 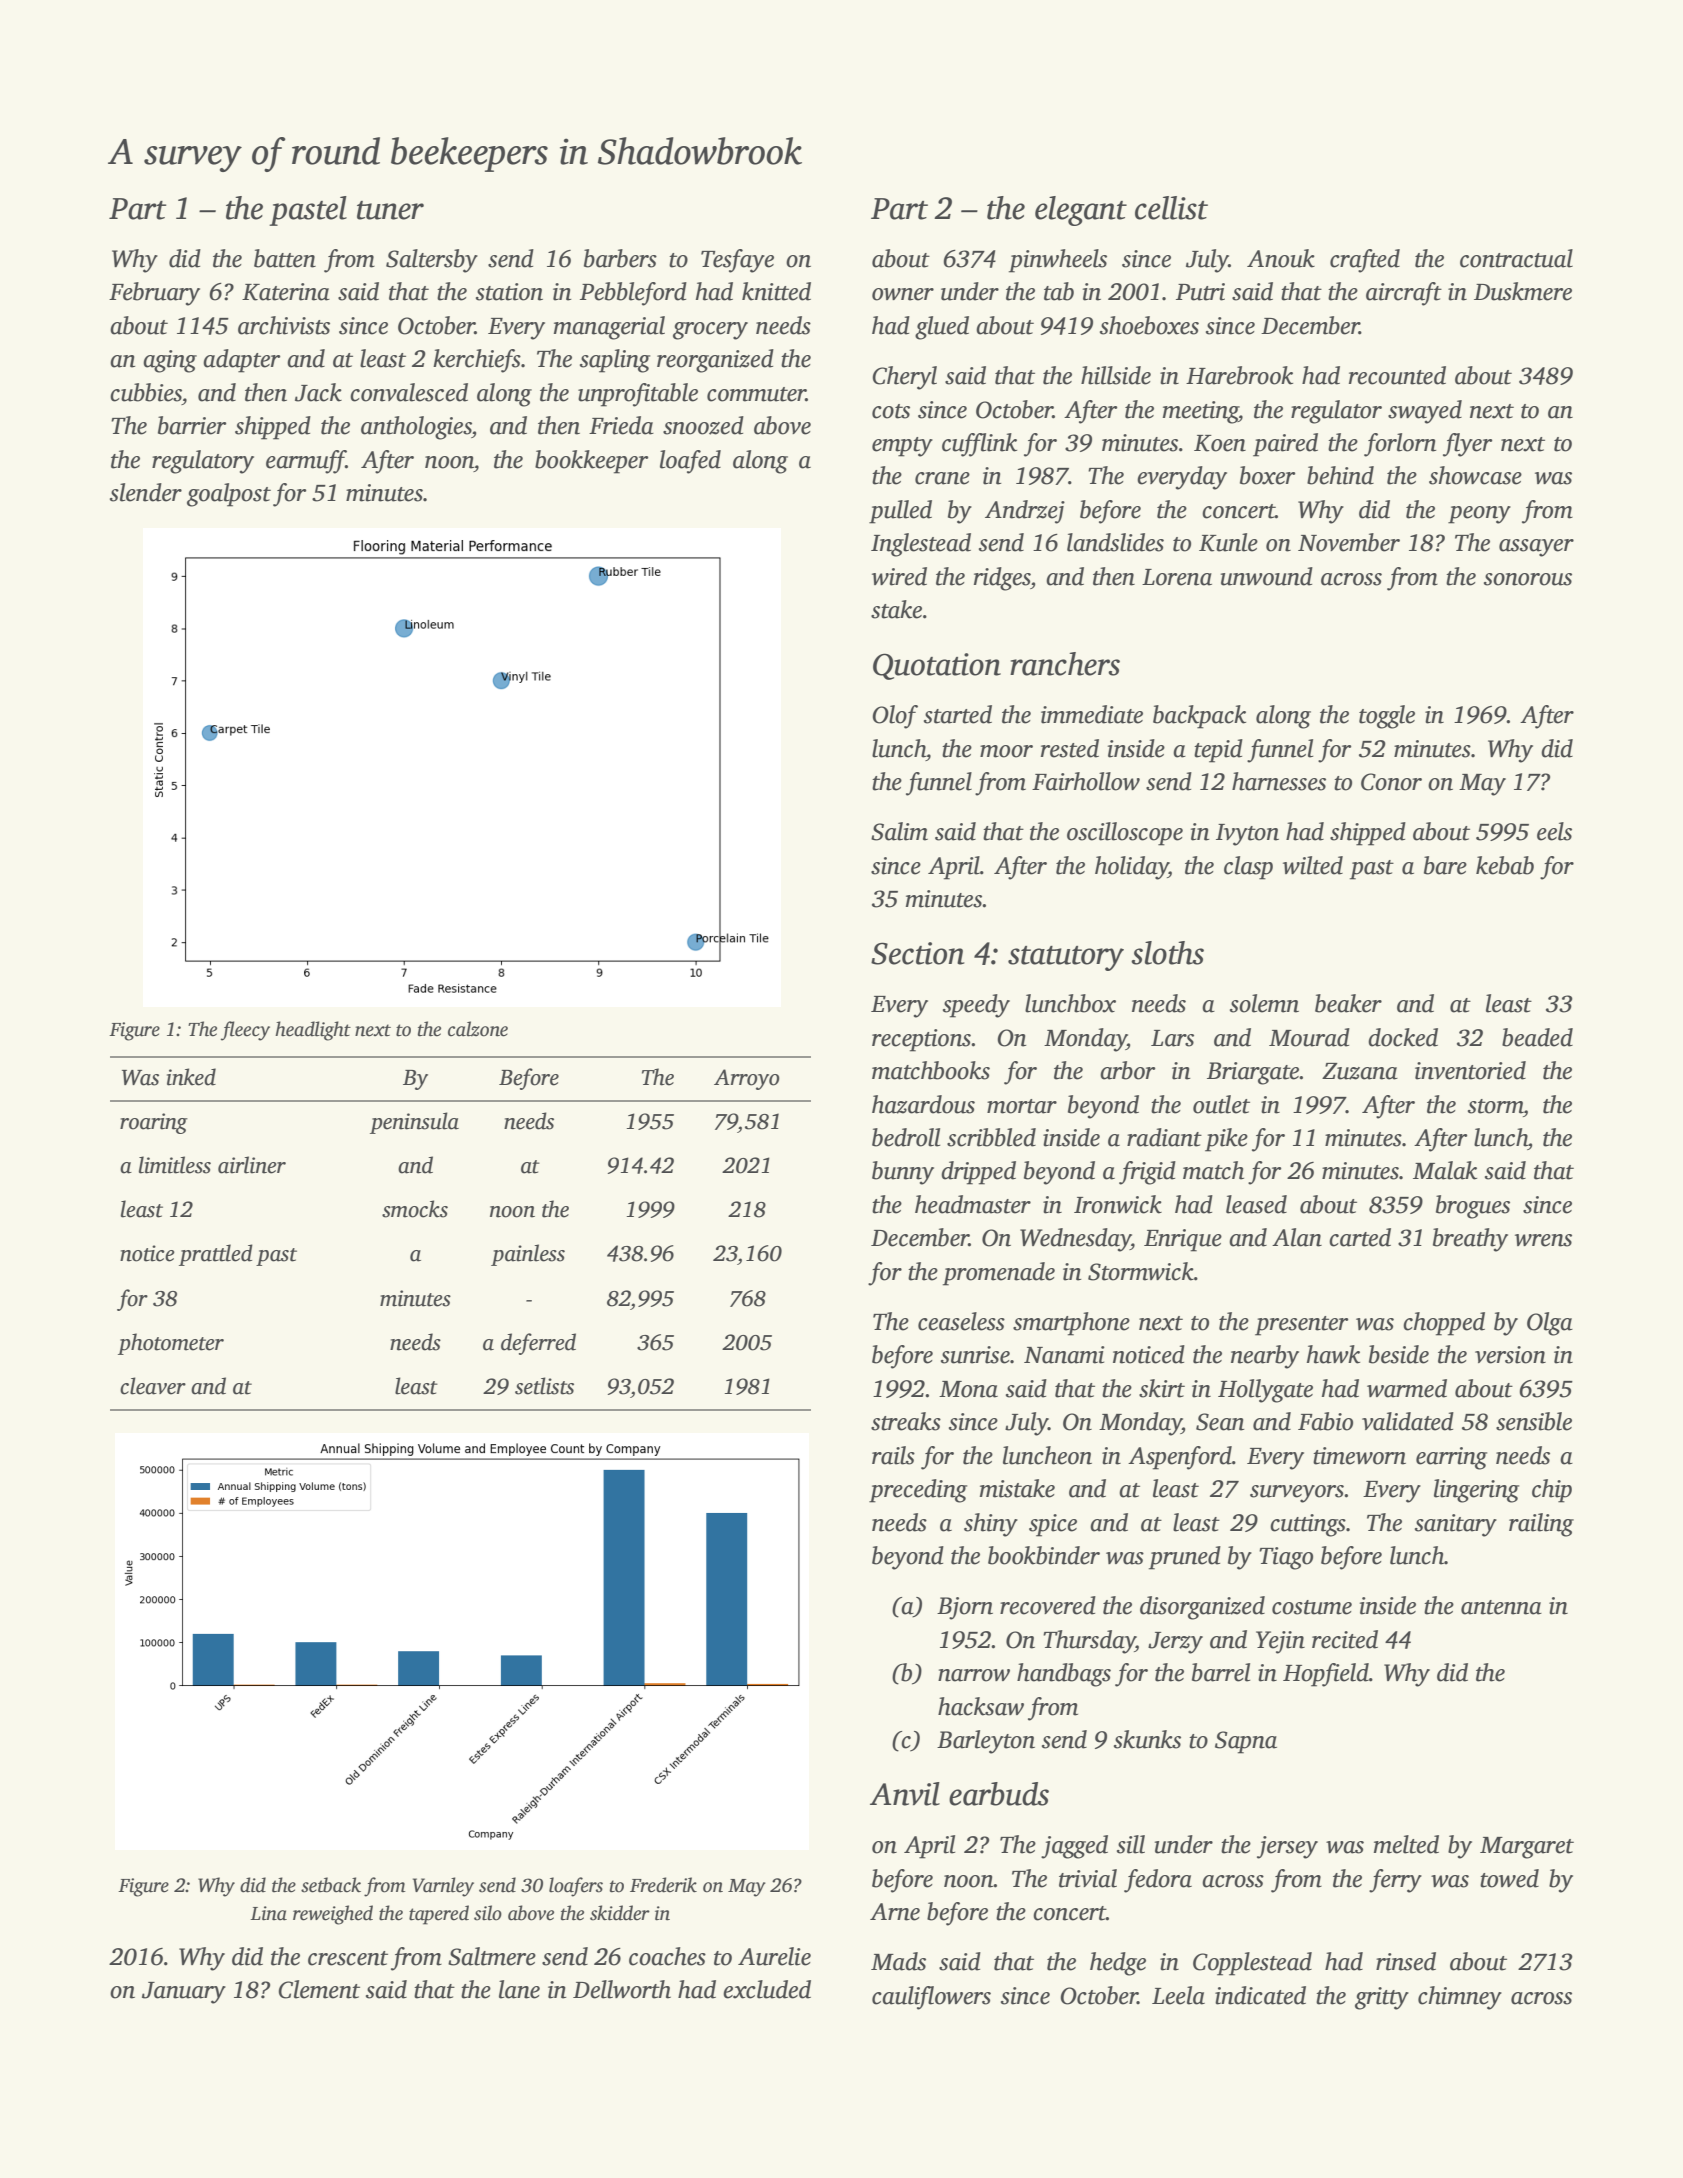 What do you see at coordinates (1470, 1070) in the image?
I see `inventoried` at bounding box center [1470, 1070].
